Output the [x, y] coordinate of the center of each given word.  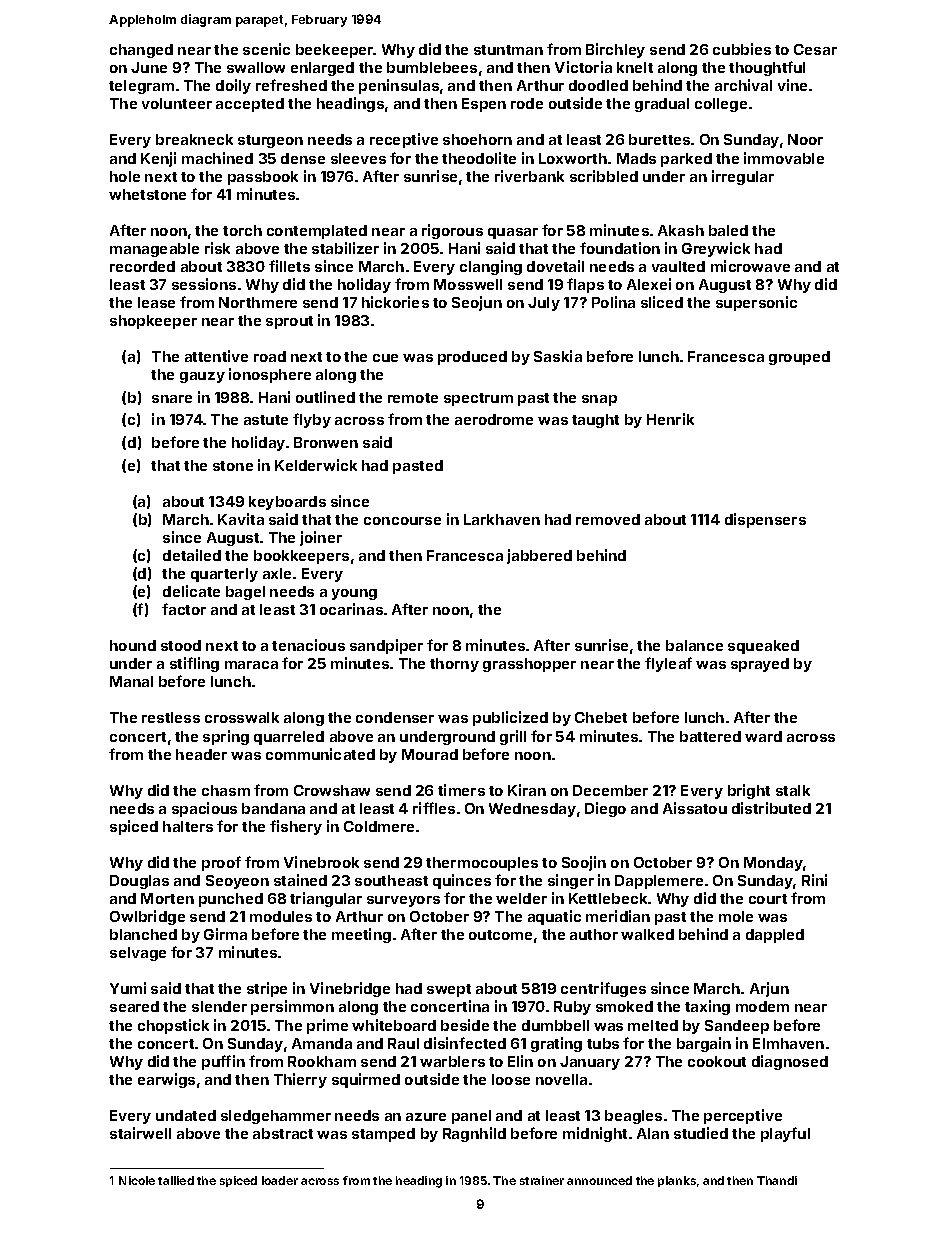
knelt [635, 67]
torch [242, 230]
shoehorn [477, 139]
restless [171, 717]
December [610, 790]
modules [281, 916]
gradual [662, 105]
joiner [321, 538]
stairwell [140, 1133]
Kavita [241, 519]
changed [141, 51]
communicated [320, 754]
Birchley [615, 50]
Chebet [601, 717]
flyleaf [668, 664]
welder [521, 898]
